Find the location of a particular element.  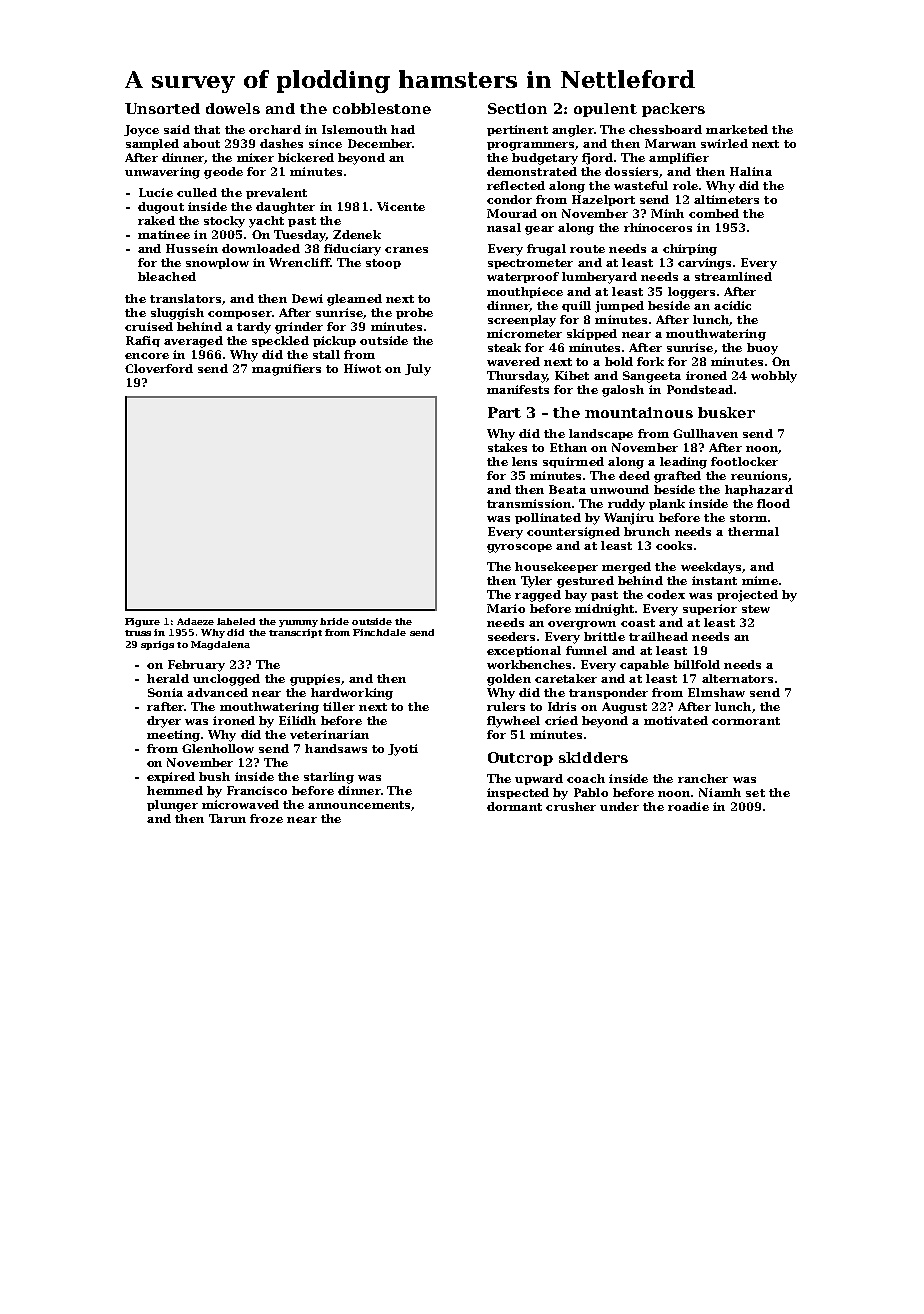

under is located at coordinates (619, 806).
